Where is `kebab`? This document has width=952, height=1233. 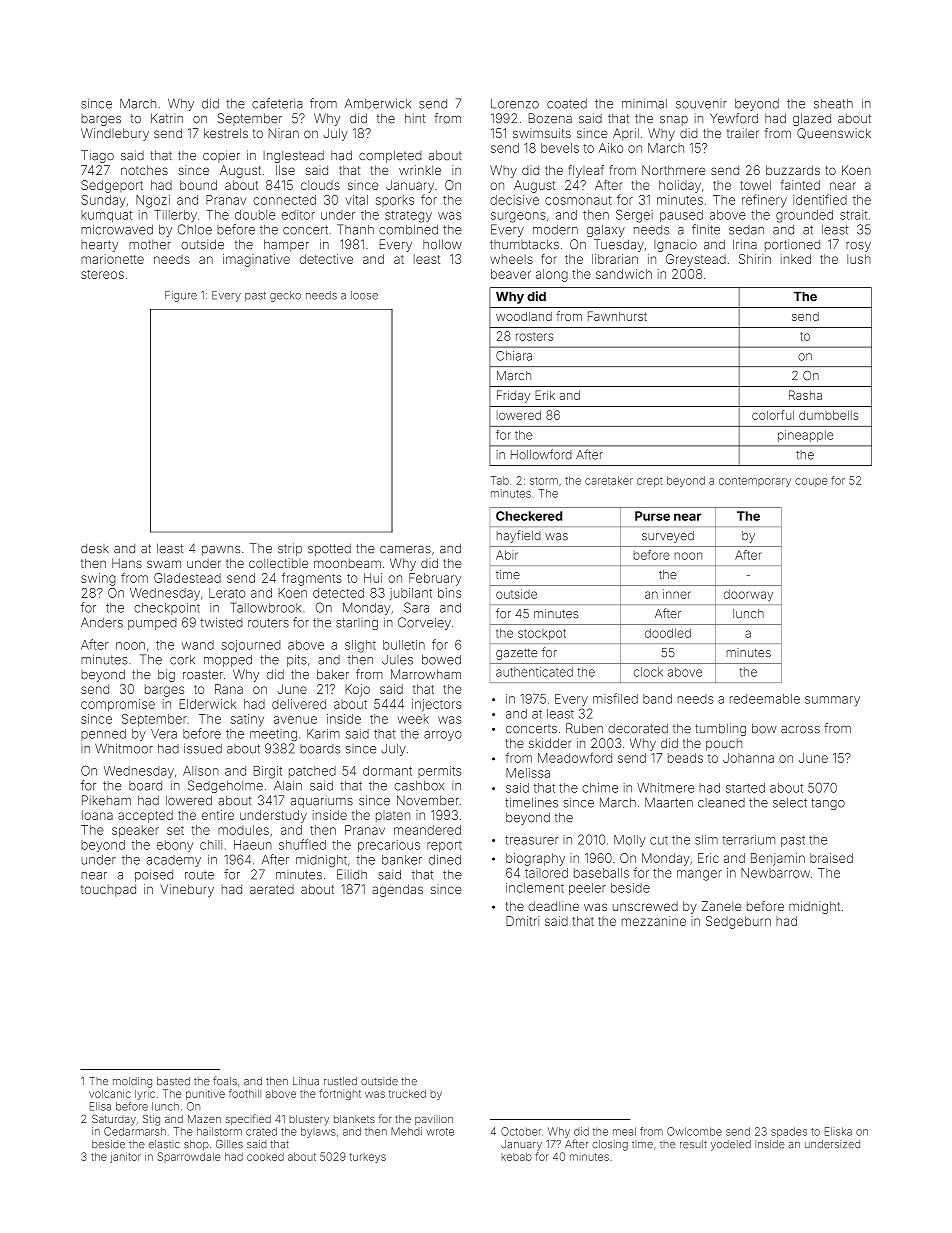 kebab is located at coordinates (517, 1157).
